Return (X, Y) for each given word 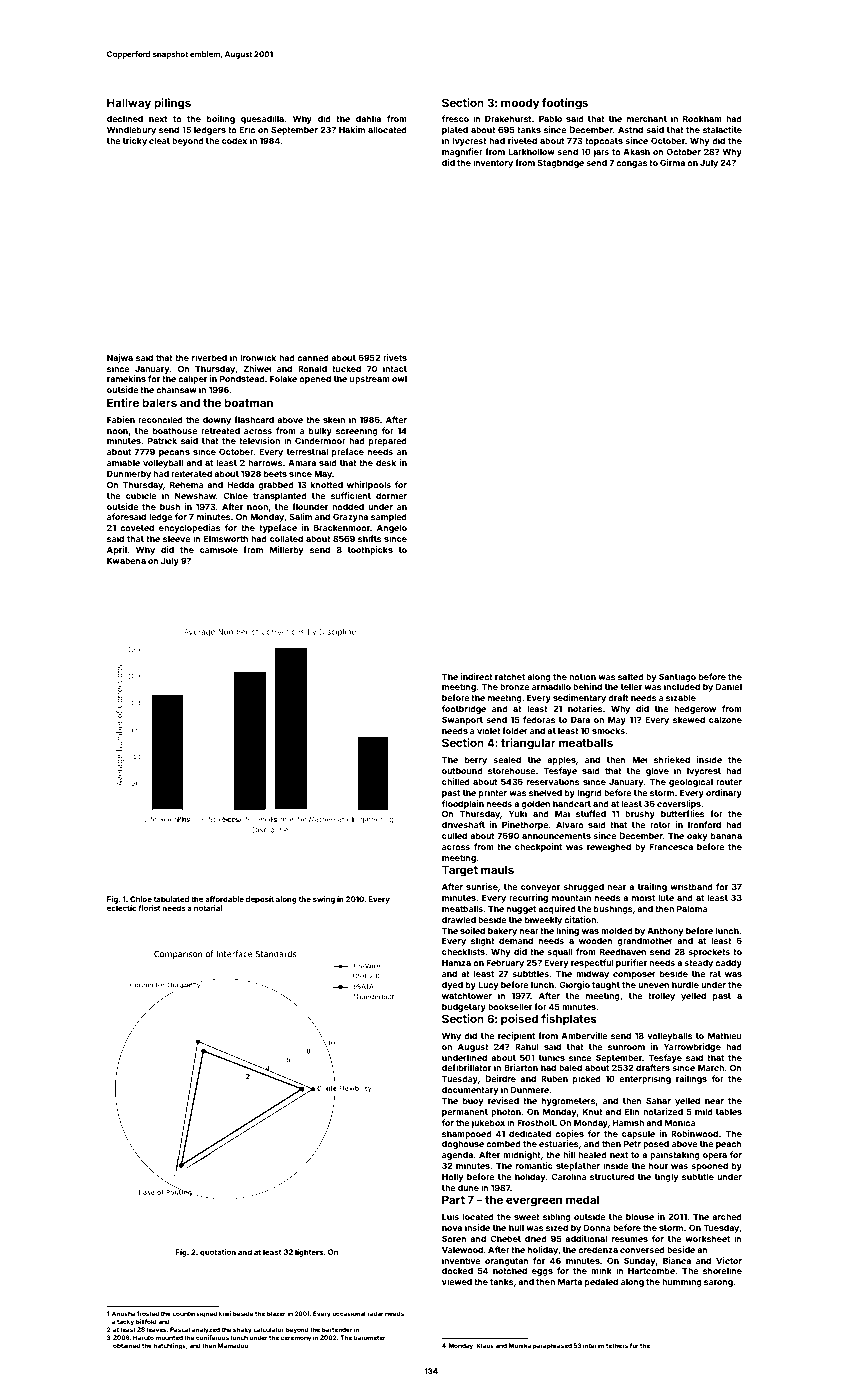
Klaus (485, 1345)
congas (631, 164)
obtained (126, 1345)
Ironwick (258, 357)
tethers (617, 1345)
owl (399, 378)
